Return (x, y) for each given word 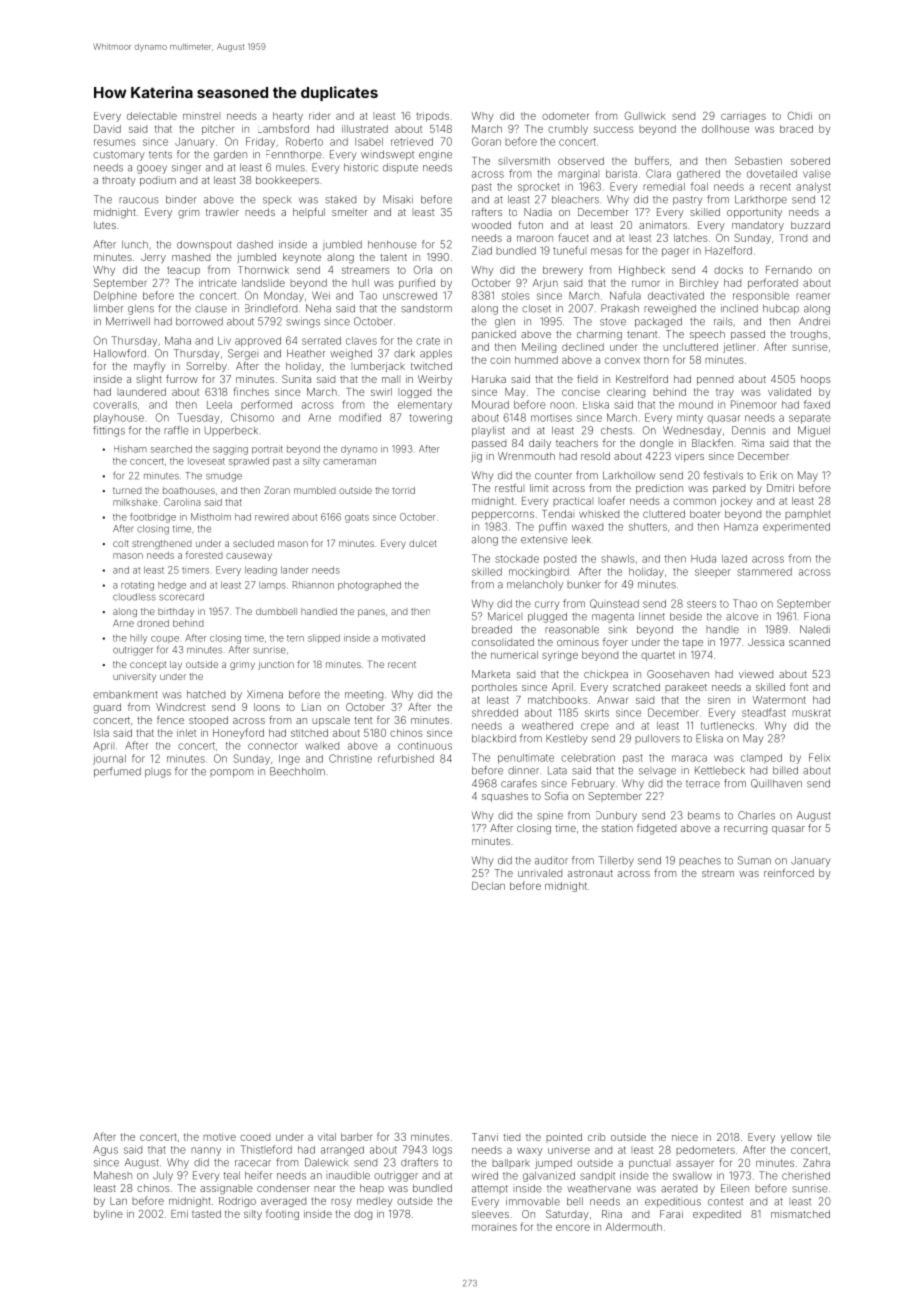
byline (108, 1215)
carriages (743, 118)
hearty (288, 117)
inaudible (348, 1175)
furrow (182, 379)
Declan (488, 886)
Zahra (816, 1163)
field (587, 379)
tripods (432, 117)
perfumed (117, 772)
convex (622, 361)
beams (704, 815)
